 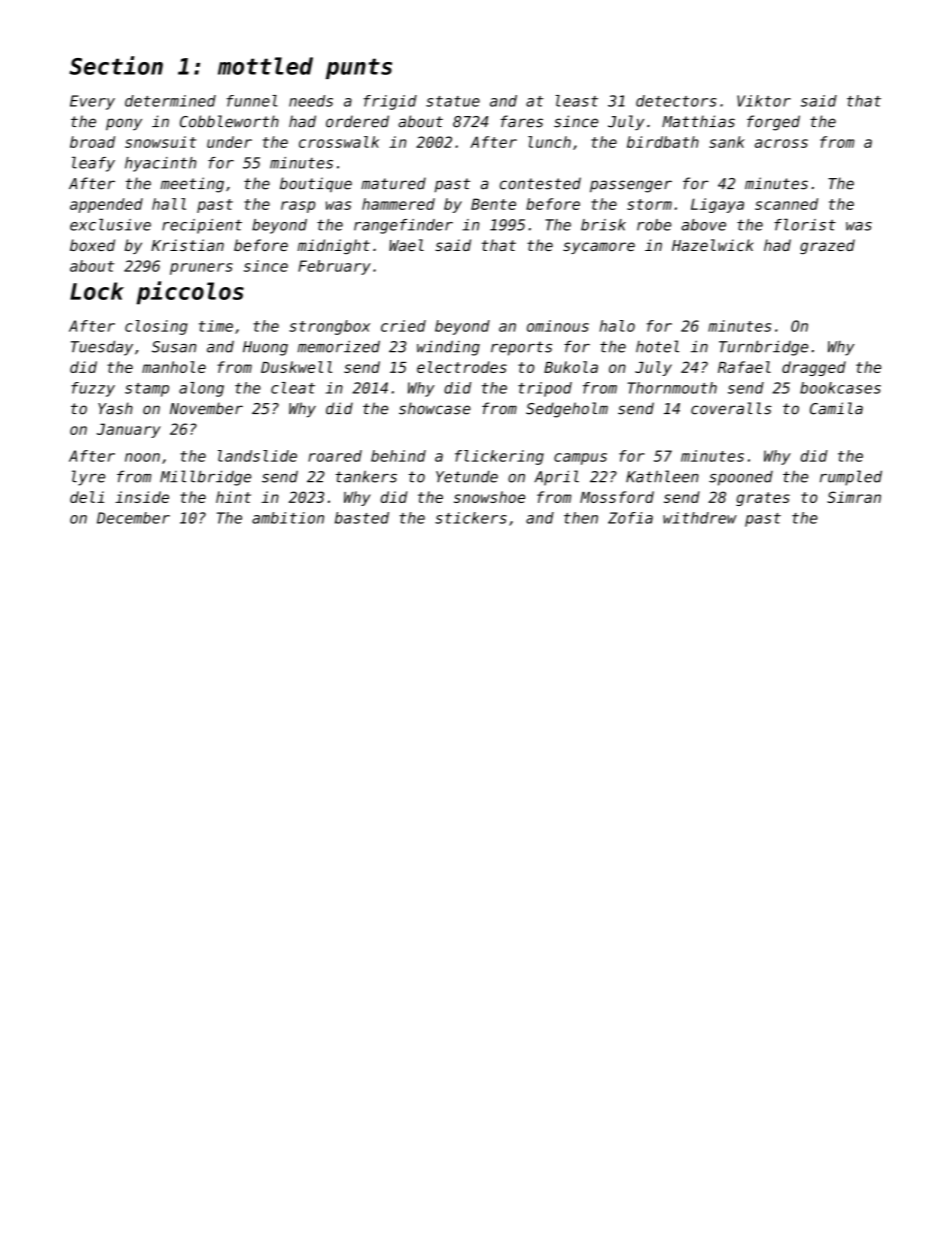 I want to click on strongbox, so click(x=329, y=327).
